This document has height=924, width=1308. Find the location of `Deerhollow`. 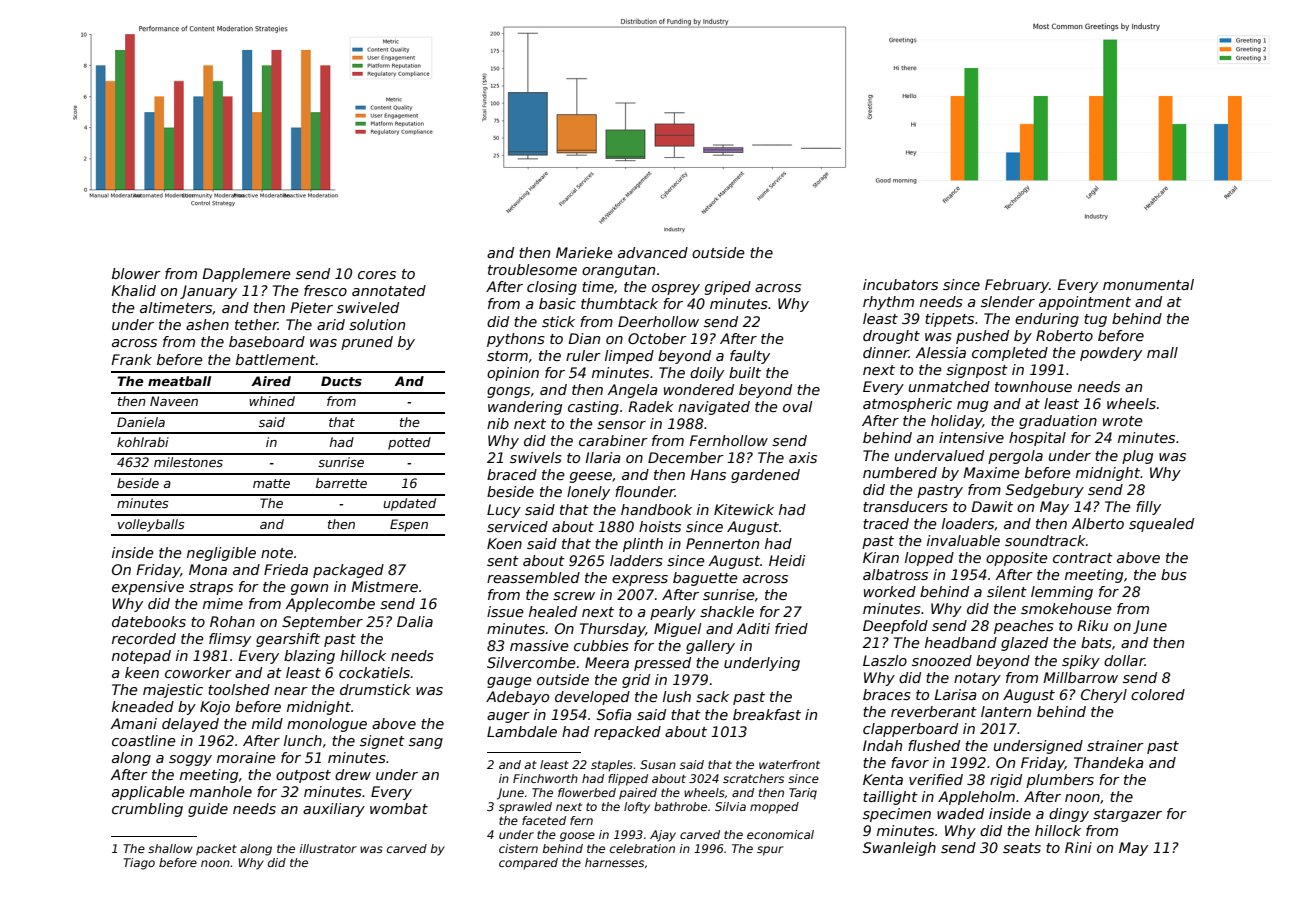

Deerhollow is located at coordinates (658, 321).
